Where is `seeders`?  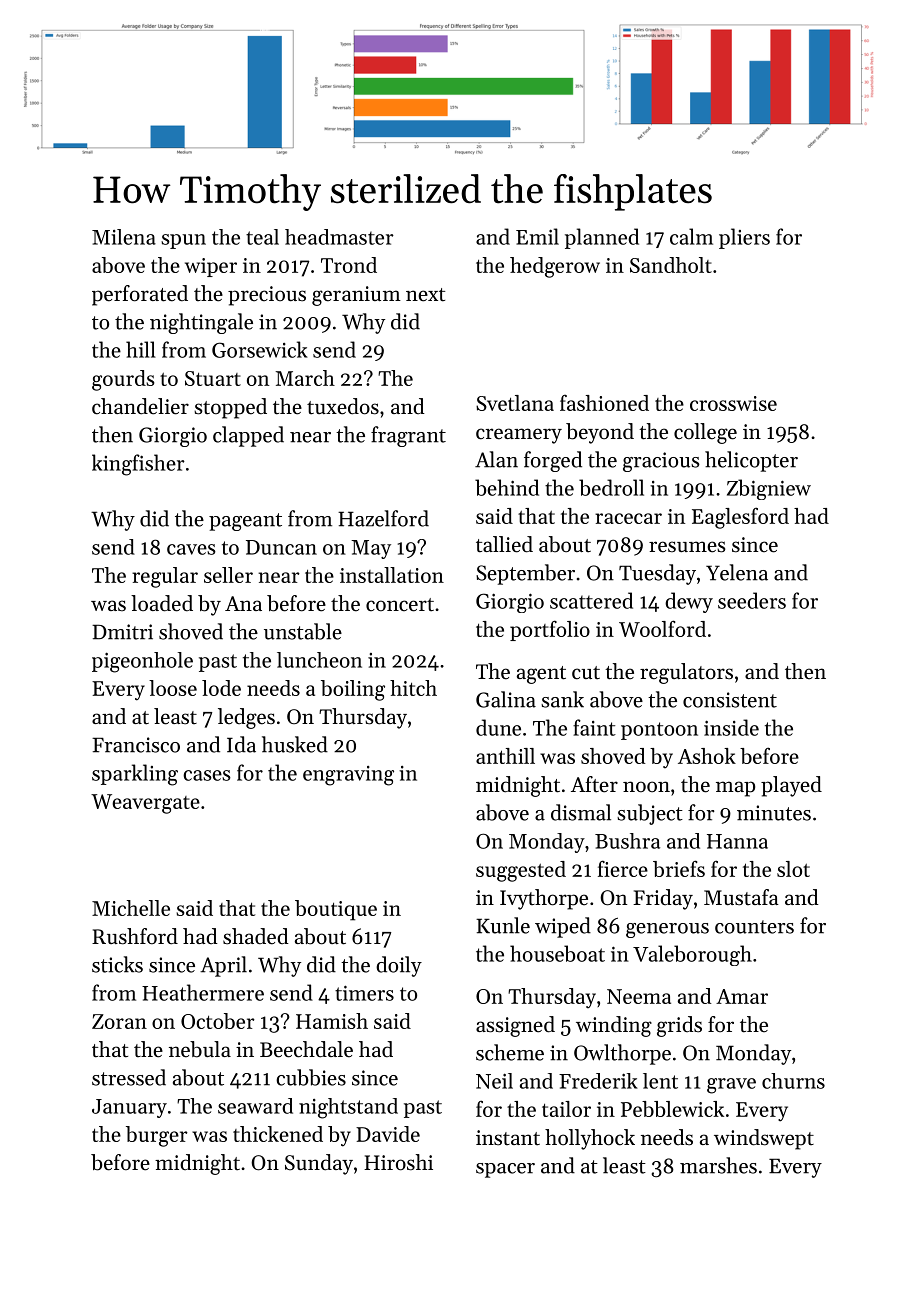 seeders is located at coordinates (752, 600).
